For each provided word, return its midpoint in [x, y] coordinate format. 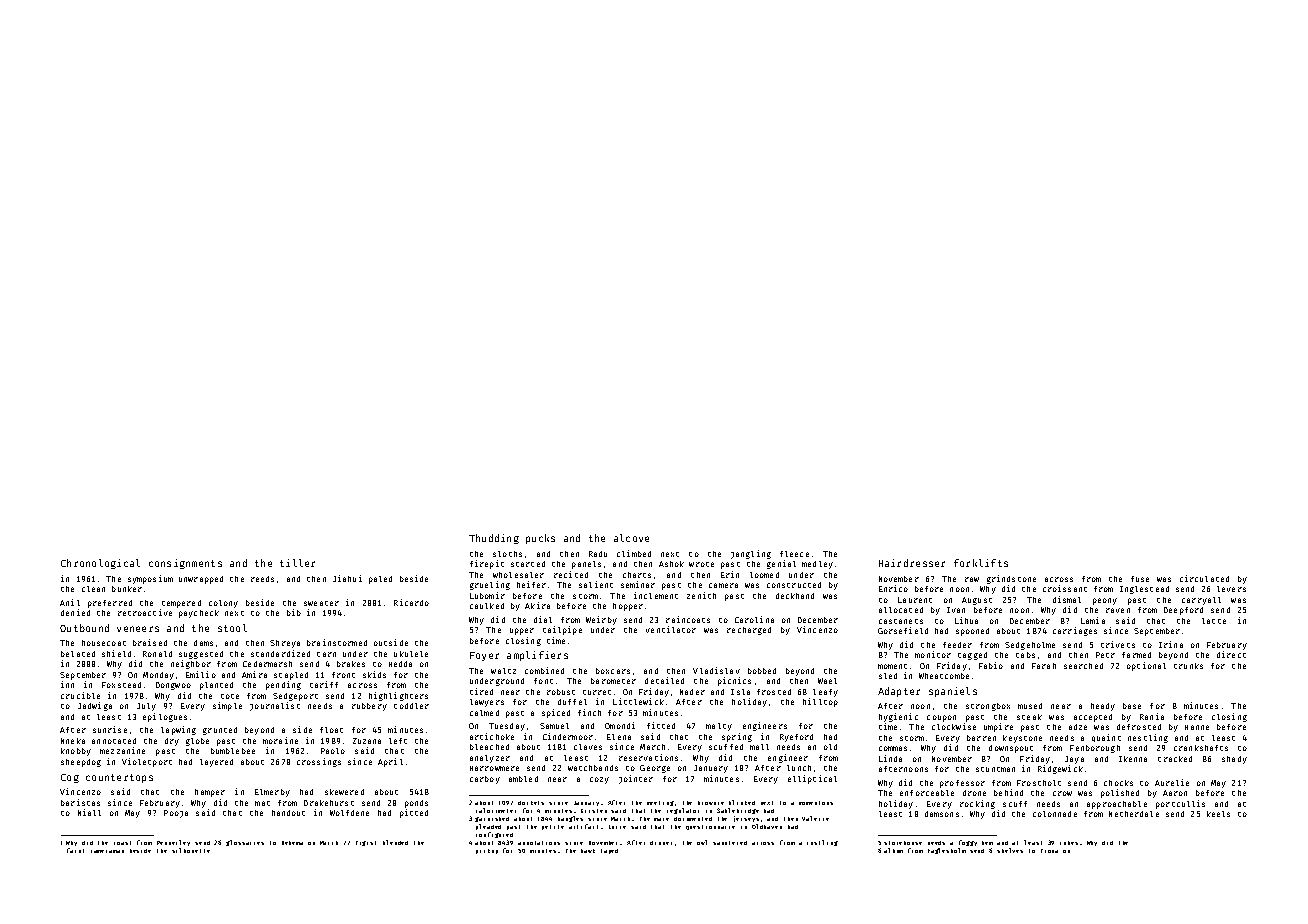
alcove [631, 538]
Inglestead [1144, 590]
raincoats [688, 619]
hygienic [898, 717]
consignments [185, 564]
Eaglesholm [947, 851]
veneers [138, 629]
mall [759, 747]
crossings [319, 762]
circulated [1204, 578]
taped [609, 851]
